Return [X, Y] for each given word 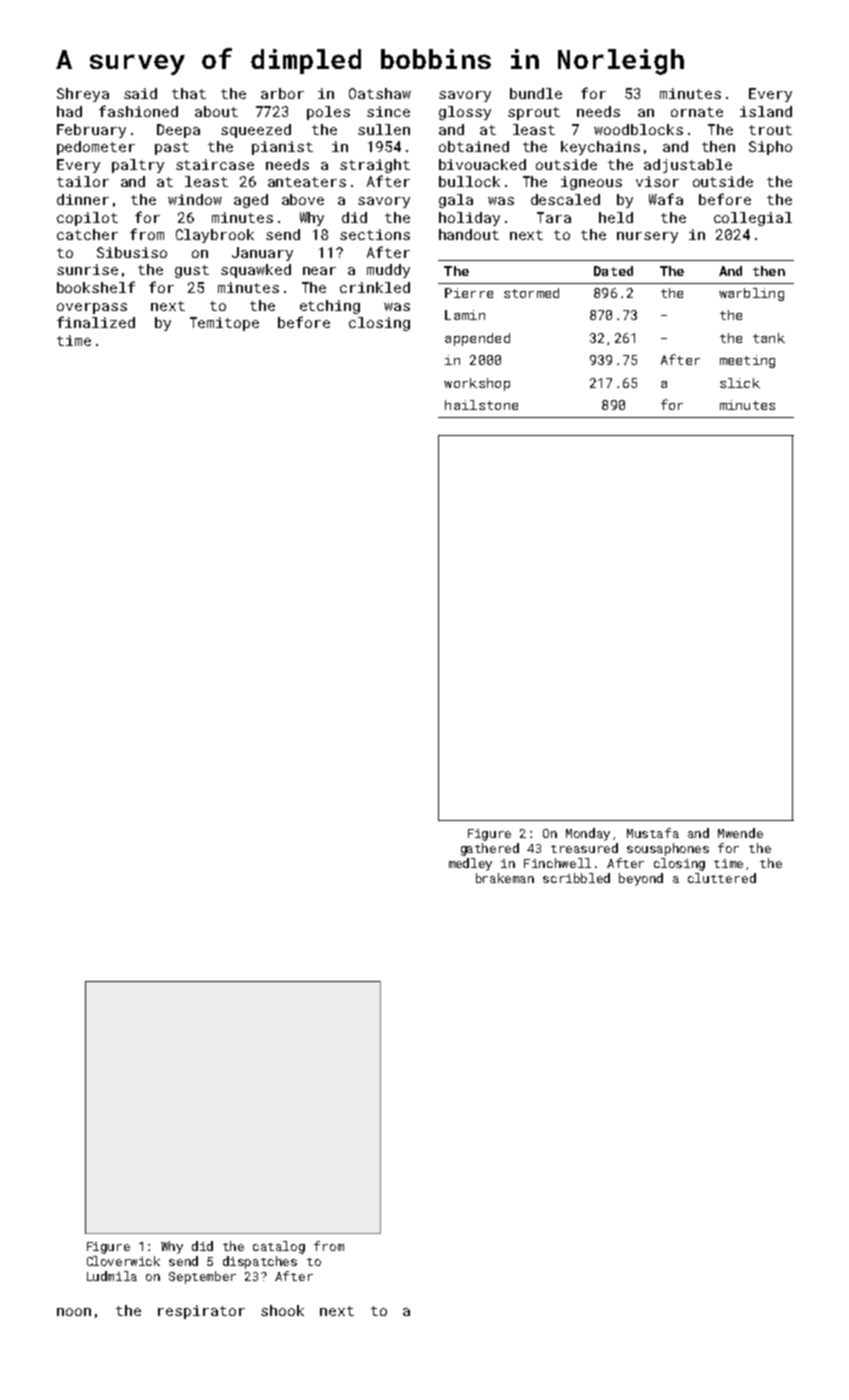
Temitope [224, 324]
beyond [641, 879]
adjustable [688, 166]
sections [375, 234]
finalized [96, 322]
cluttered [722, 878]
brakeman [505, 878]
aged [251, 201]
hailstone [481, 405]
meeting [747, 361]
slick [740, 383]
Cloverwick [123, 1261]
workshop [477, 384]
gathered [490, 849]
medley [470, 864]
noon [74, 1312]
